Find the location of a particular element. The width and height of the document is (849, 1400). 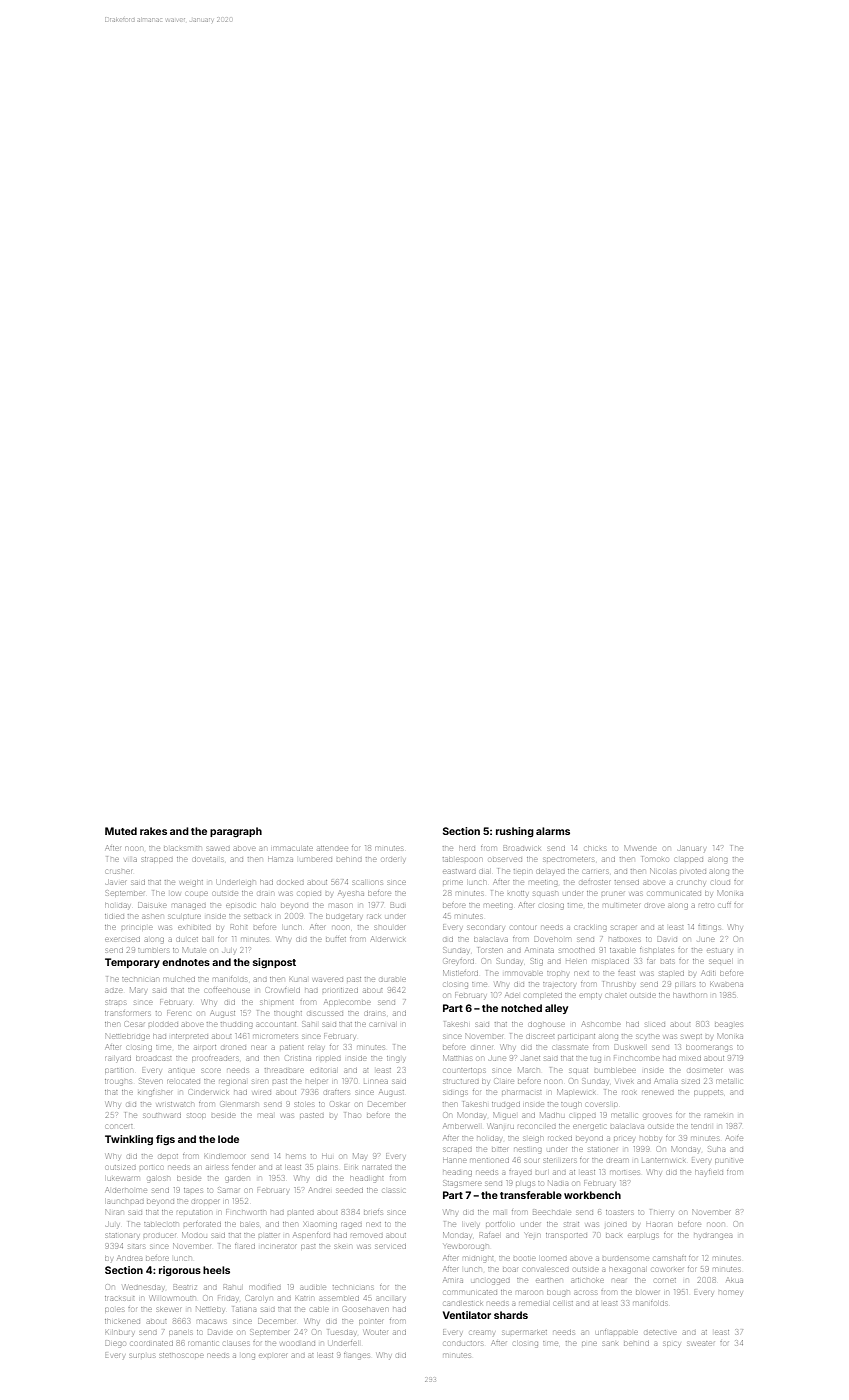

transferable is located at coordinates (531, 1195).
